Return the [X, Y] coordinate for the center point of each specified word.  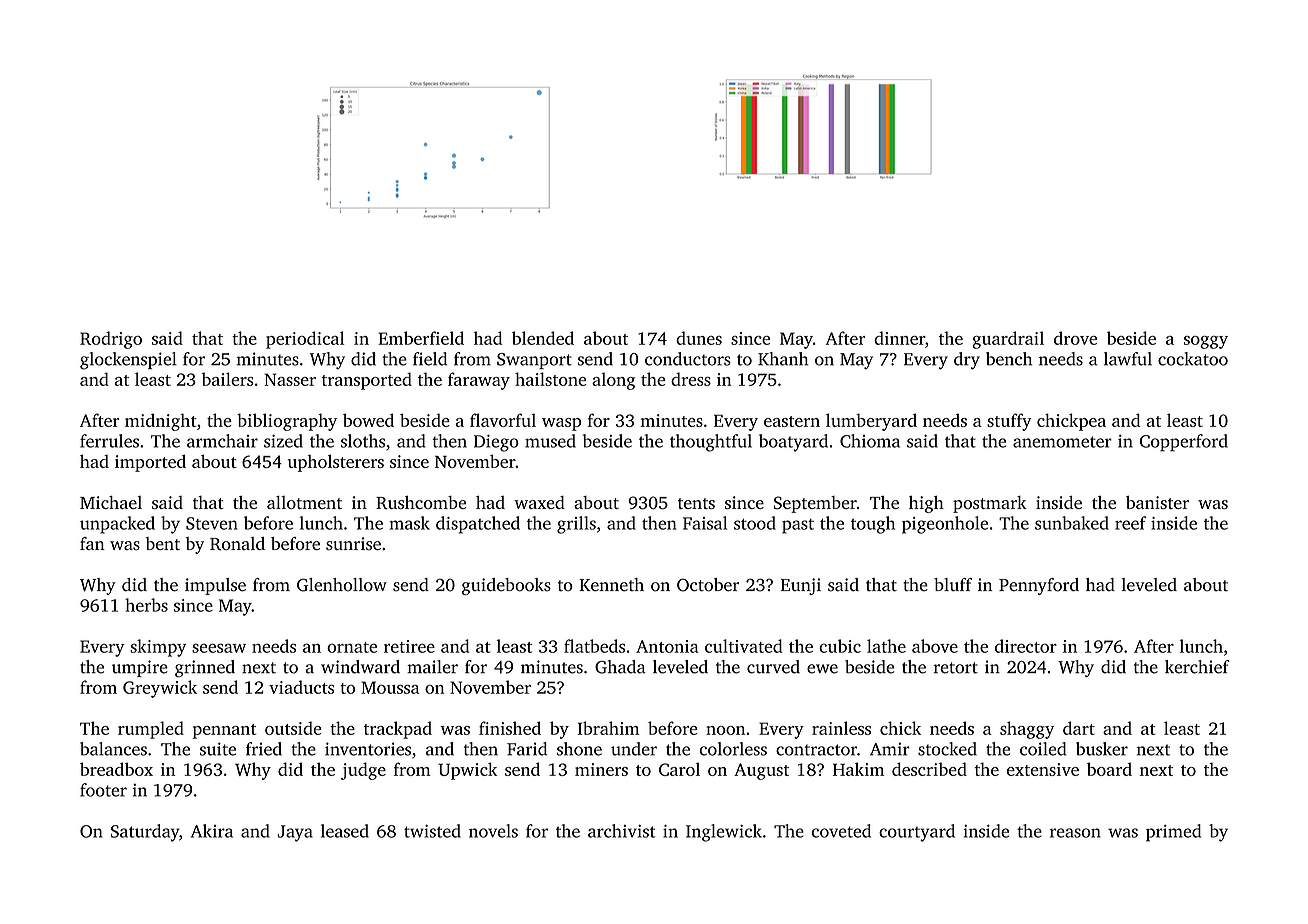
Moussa [390, 687]
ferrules [109, 441]
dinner [899, 338]
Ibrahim [608, 728]
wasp [561, 424]
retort [955, 668]
